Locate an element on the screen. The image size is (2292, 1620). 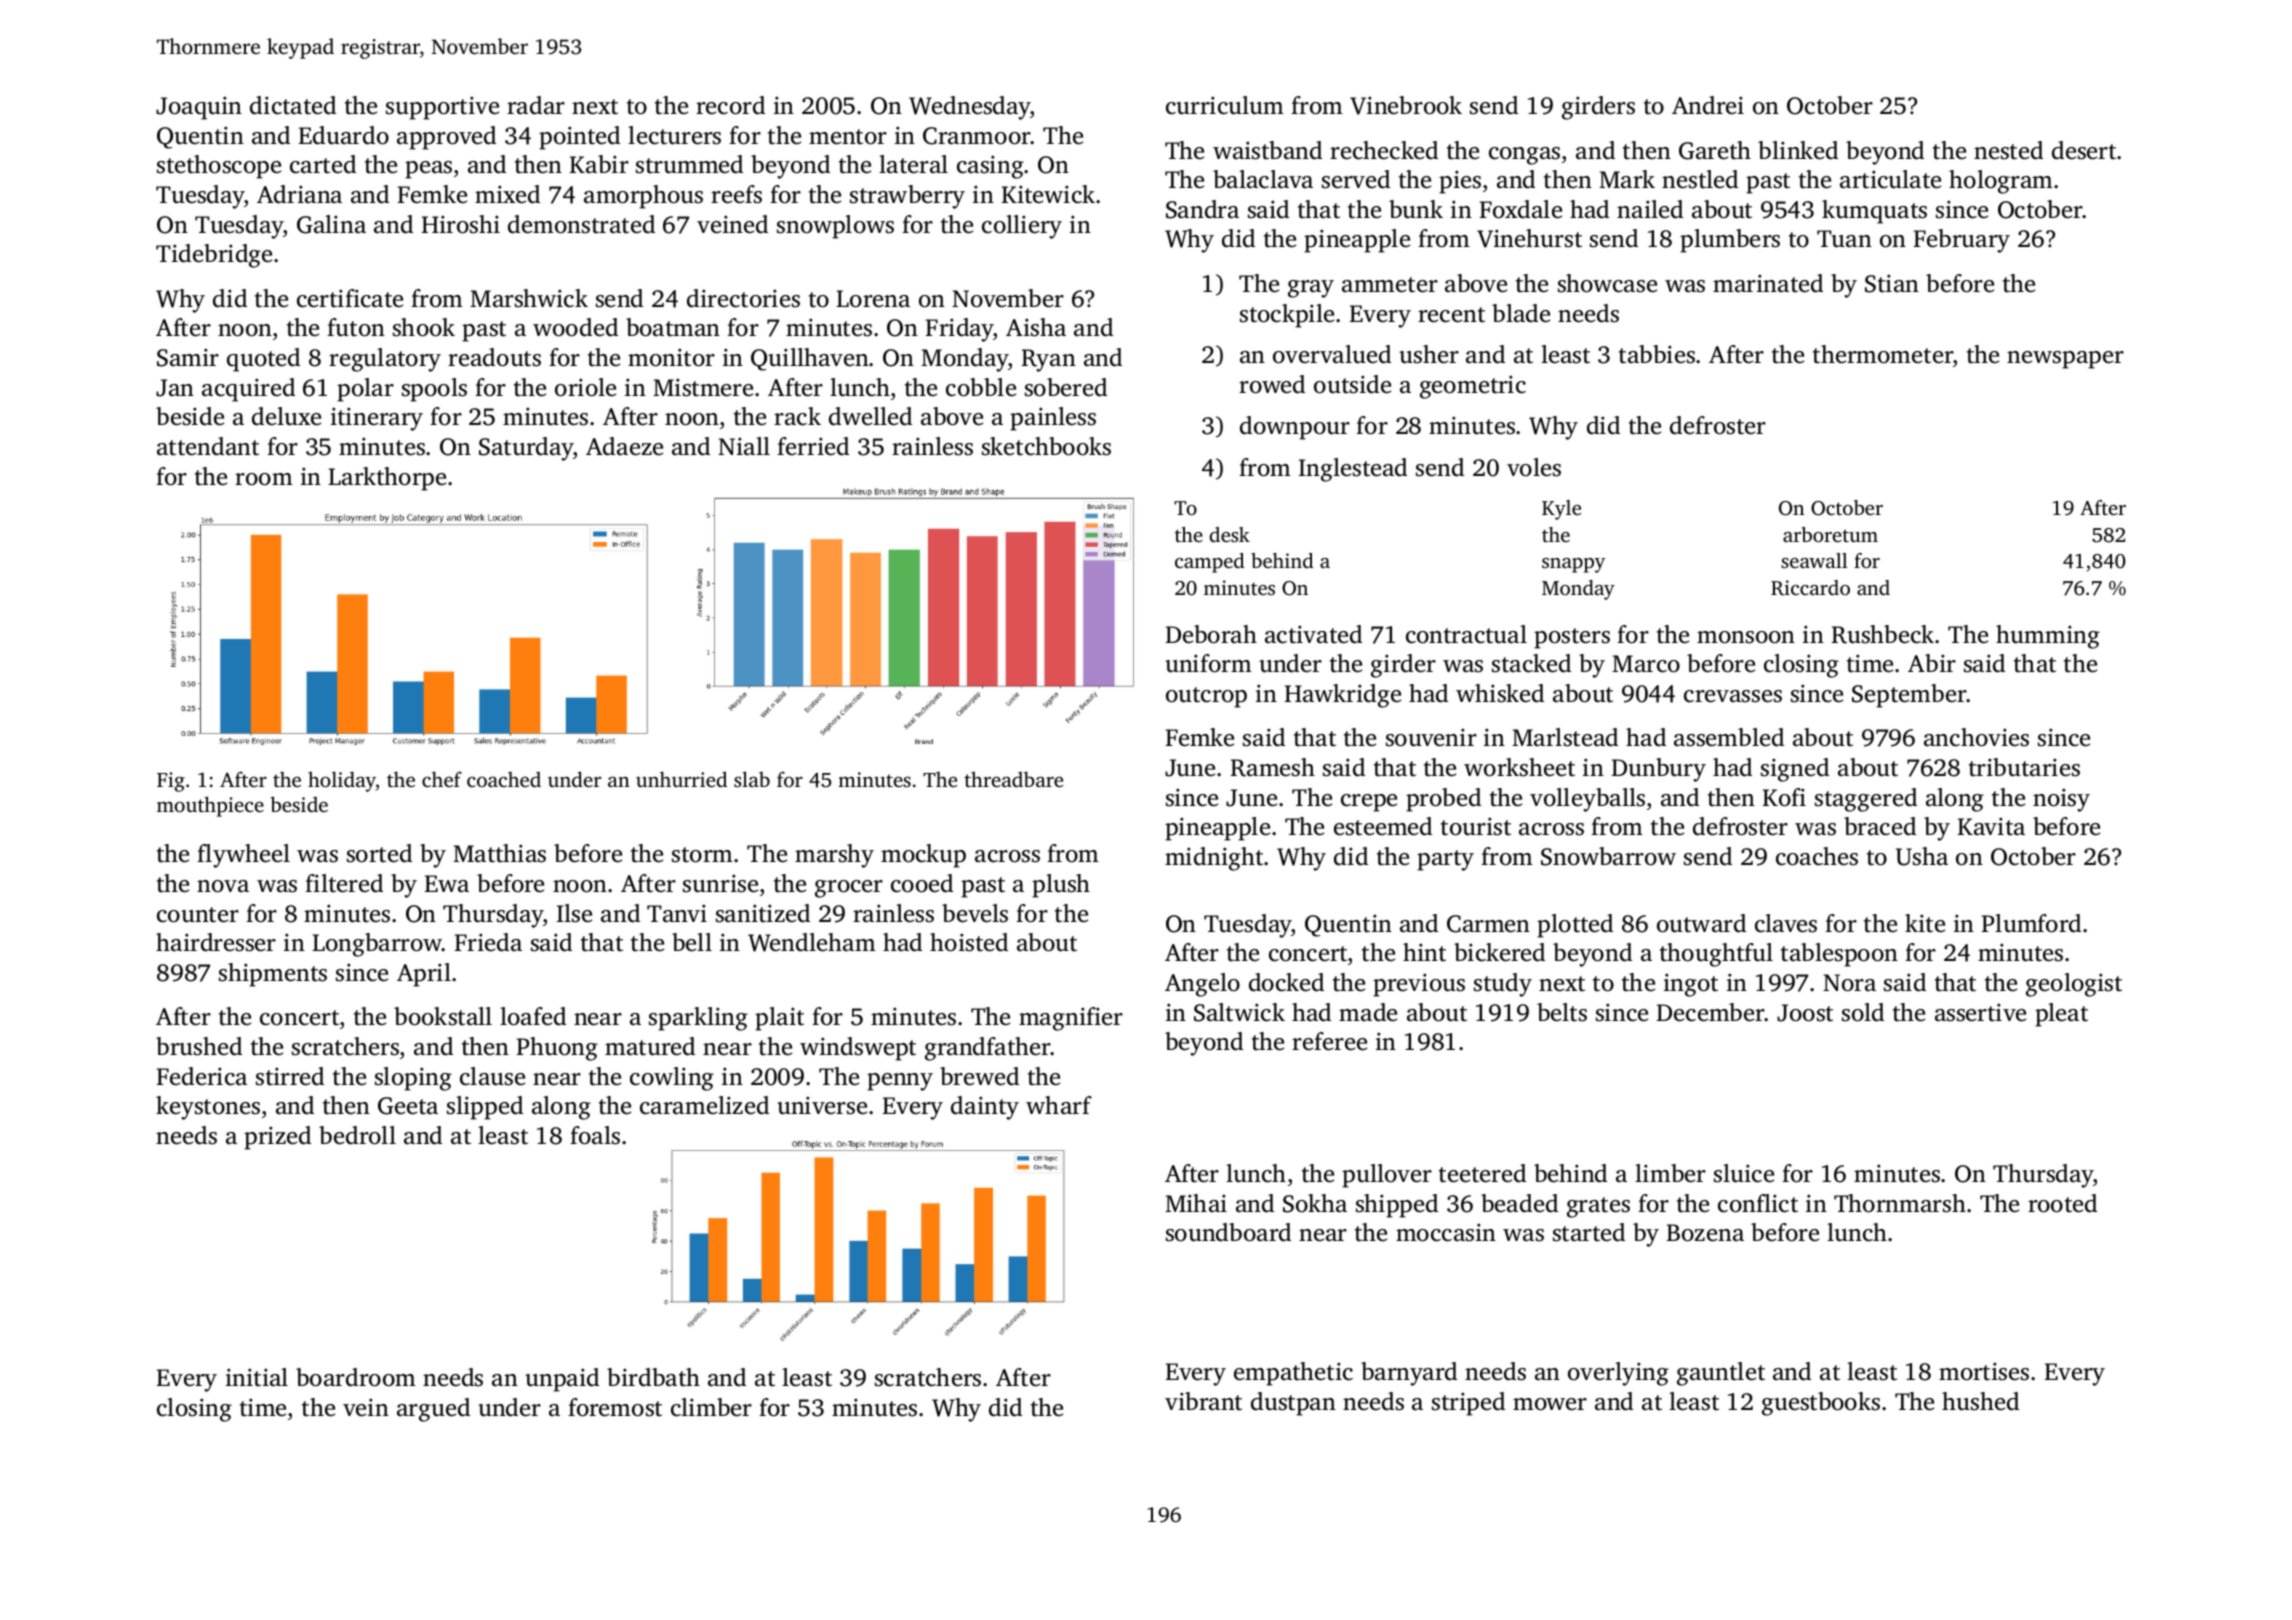
Vinebrook is located at coordinates (1406, 105).
